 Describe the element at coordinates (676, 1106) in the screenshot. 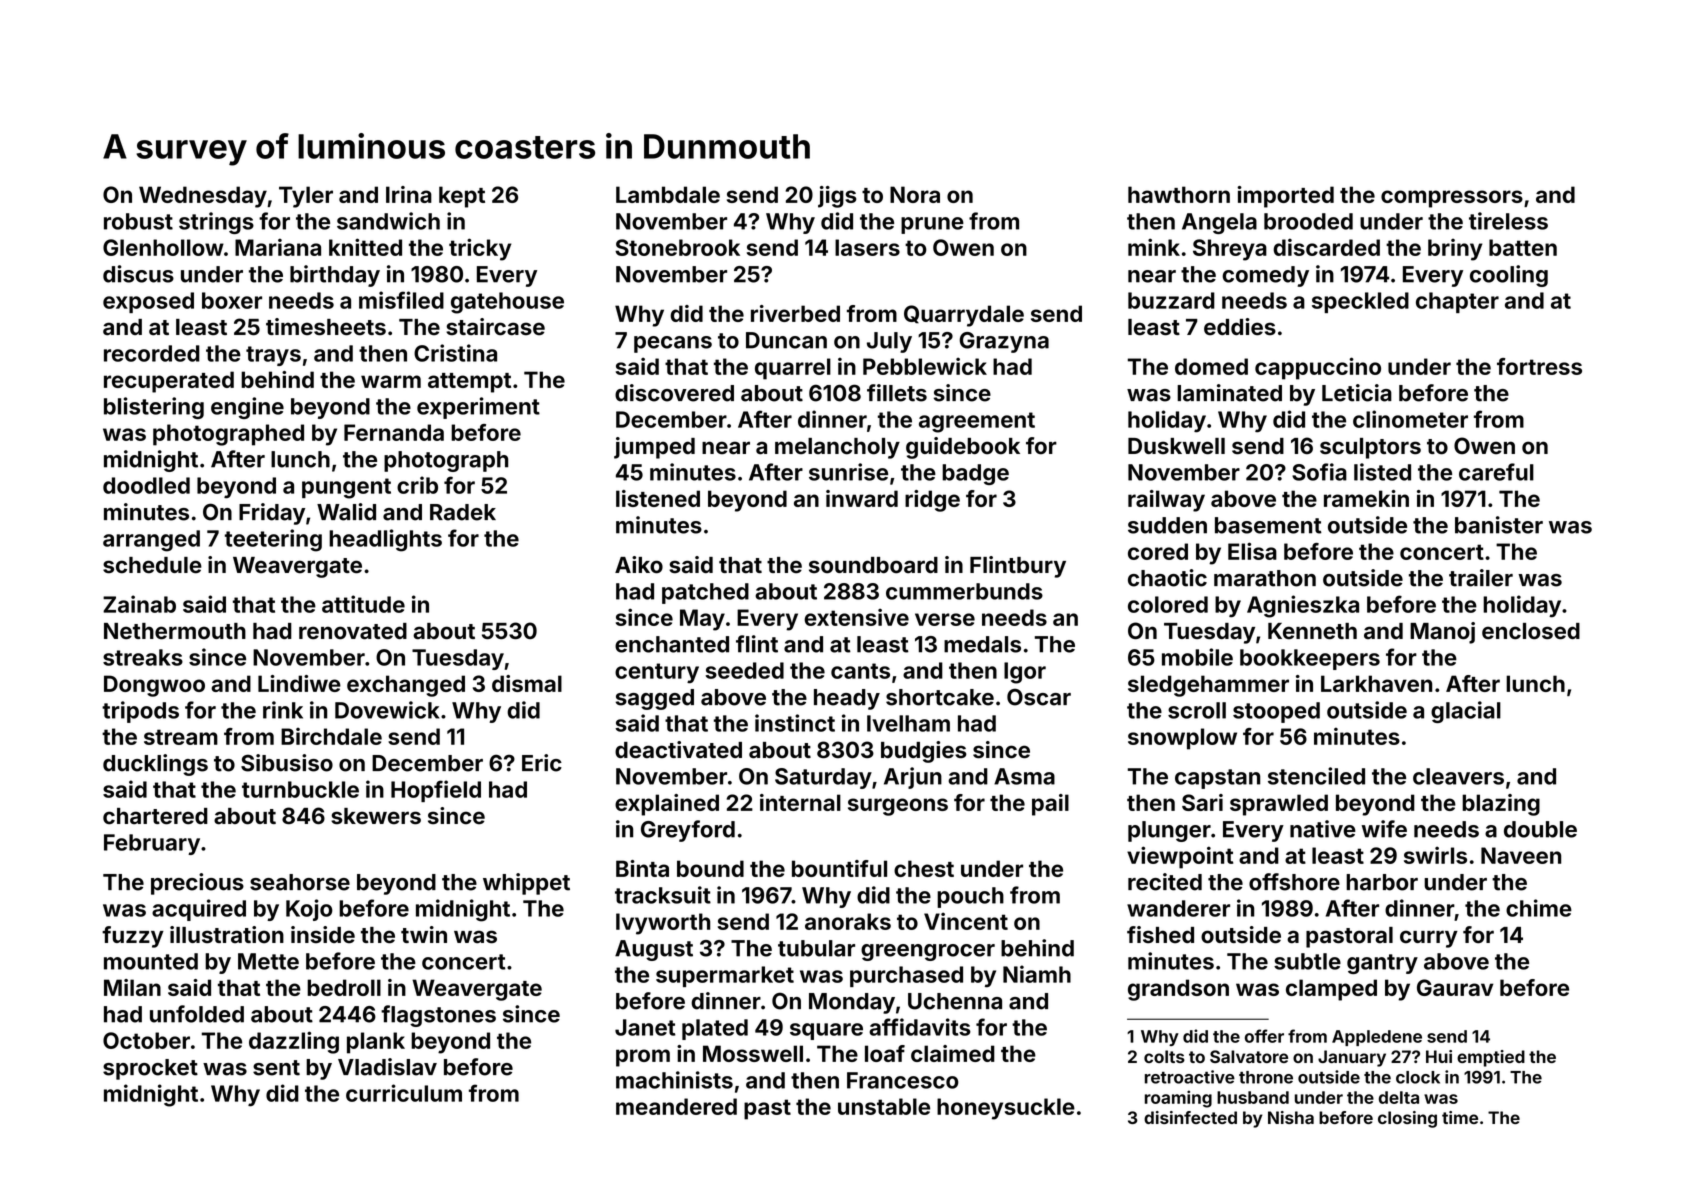

I see `meandered` at that location.
